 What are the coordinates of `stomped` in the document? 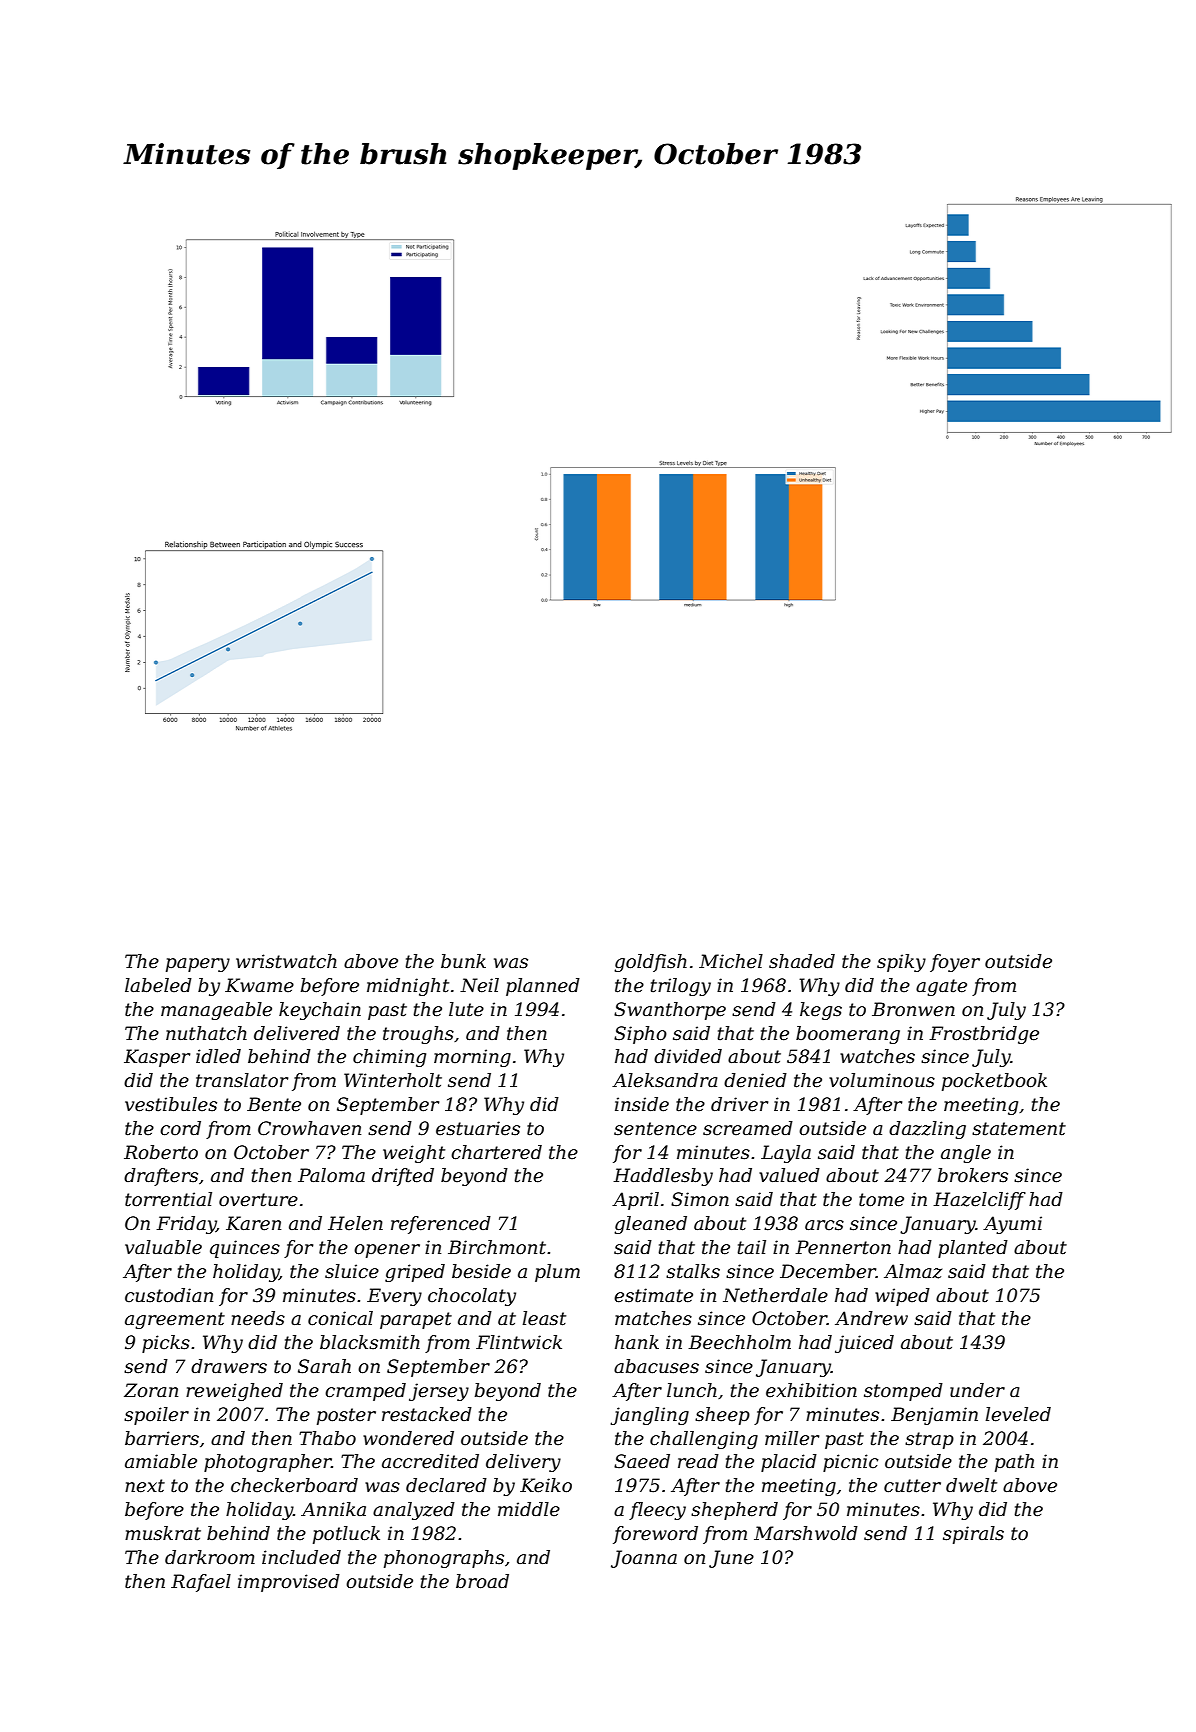 It's located at (903, 1392).
